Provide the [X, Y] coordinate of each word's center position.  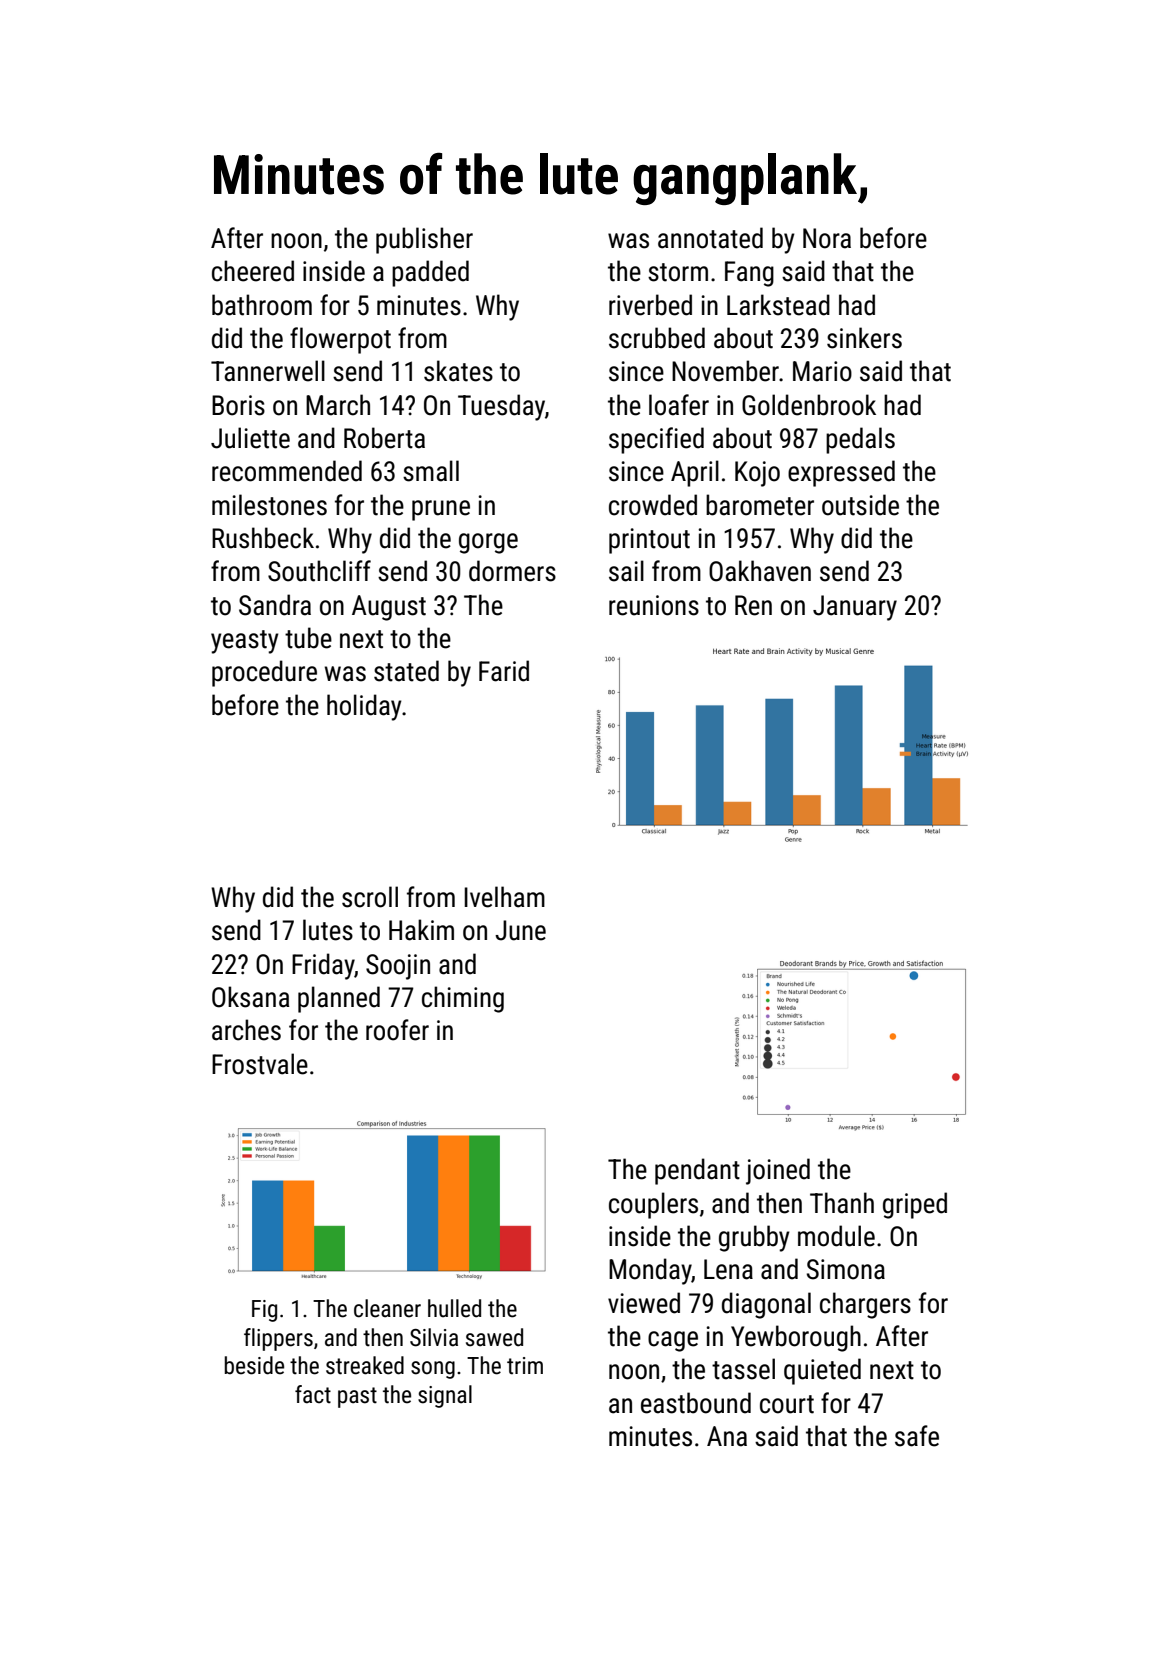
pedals [860, 440]
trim [525, 1366]
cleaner [387, 1308]
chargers [865, 1305]
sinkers [864, 338]
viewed [644, 1303]
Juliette [250, 438]
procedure [264, 673]
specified [656, 440]
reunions [654, 605]
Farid [504, 671]
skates [458, 371]
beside [254, 1365]
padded [430, 273]
